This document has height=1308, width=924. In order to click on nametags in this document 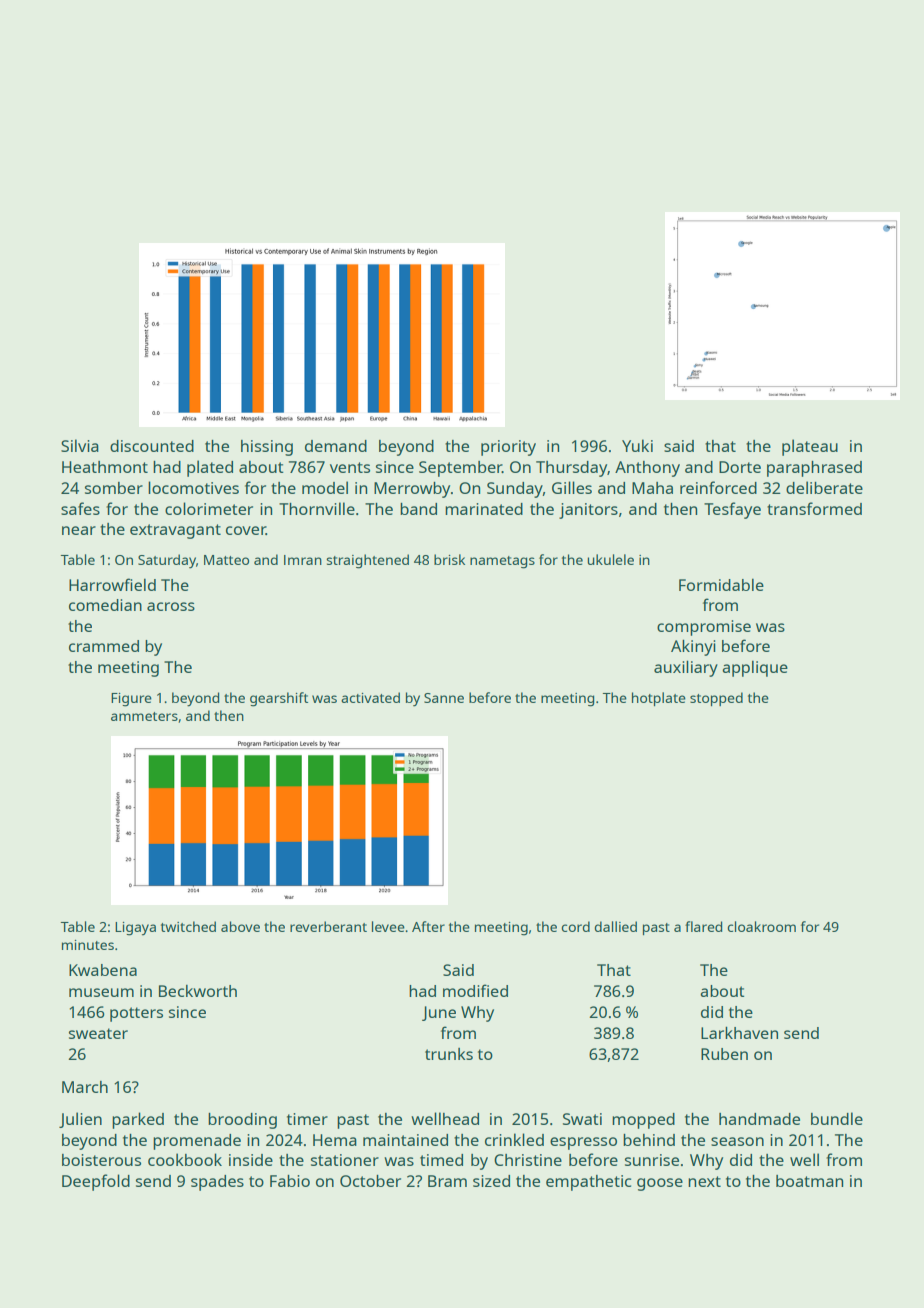, I will do `click(502, 562)`.
